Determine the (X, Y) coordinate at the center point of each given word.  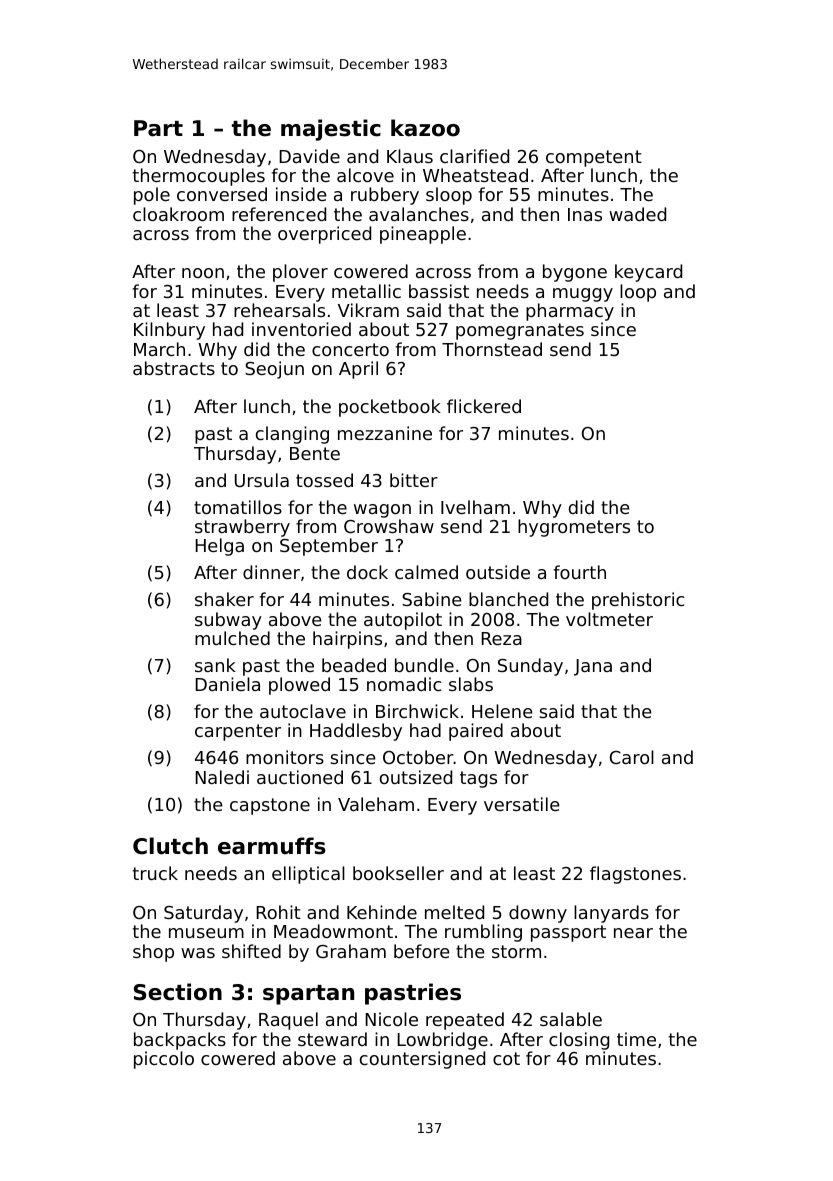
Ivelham (475, 507)
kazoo (425, 128)
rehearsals (279, 310)
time (636, 1039)
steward (332, 1039)
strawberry (242, 528)
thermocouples (199, 177)
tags (478, 779)
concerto (350, 349)
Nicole (391, 1019)
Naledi (222, 777)
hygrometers (574, 528)
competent (594, 158)
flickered (484, 406)
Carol (632, 757)
